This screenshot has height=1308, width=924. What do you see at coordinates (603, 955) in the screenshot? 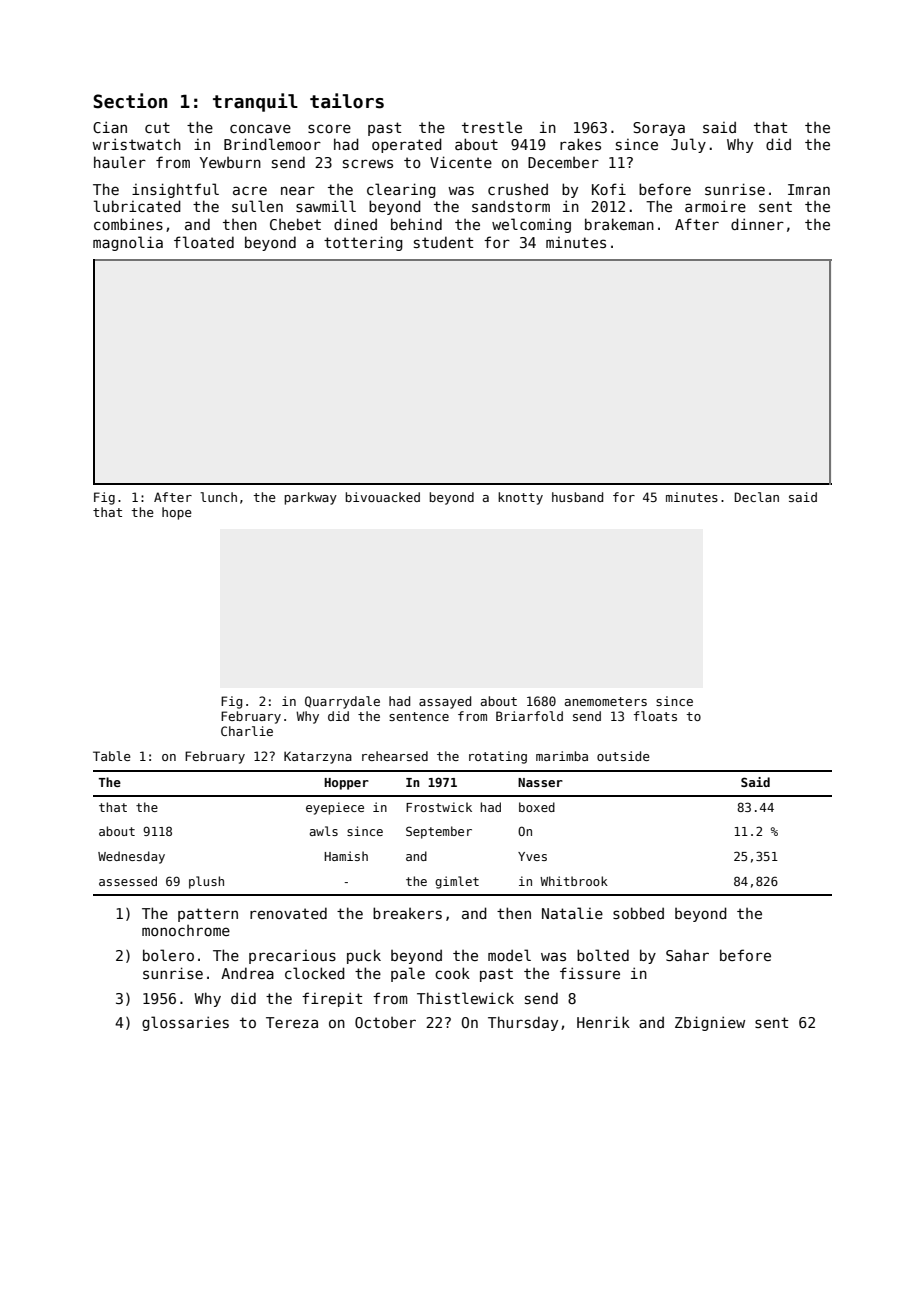
I see `bolted` at bounding box center [603, 955].
